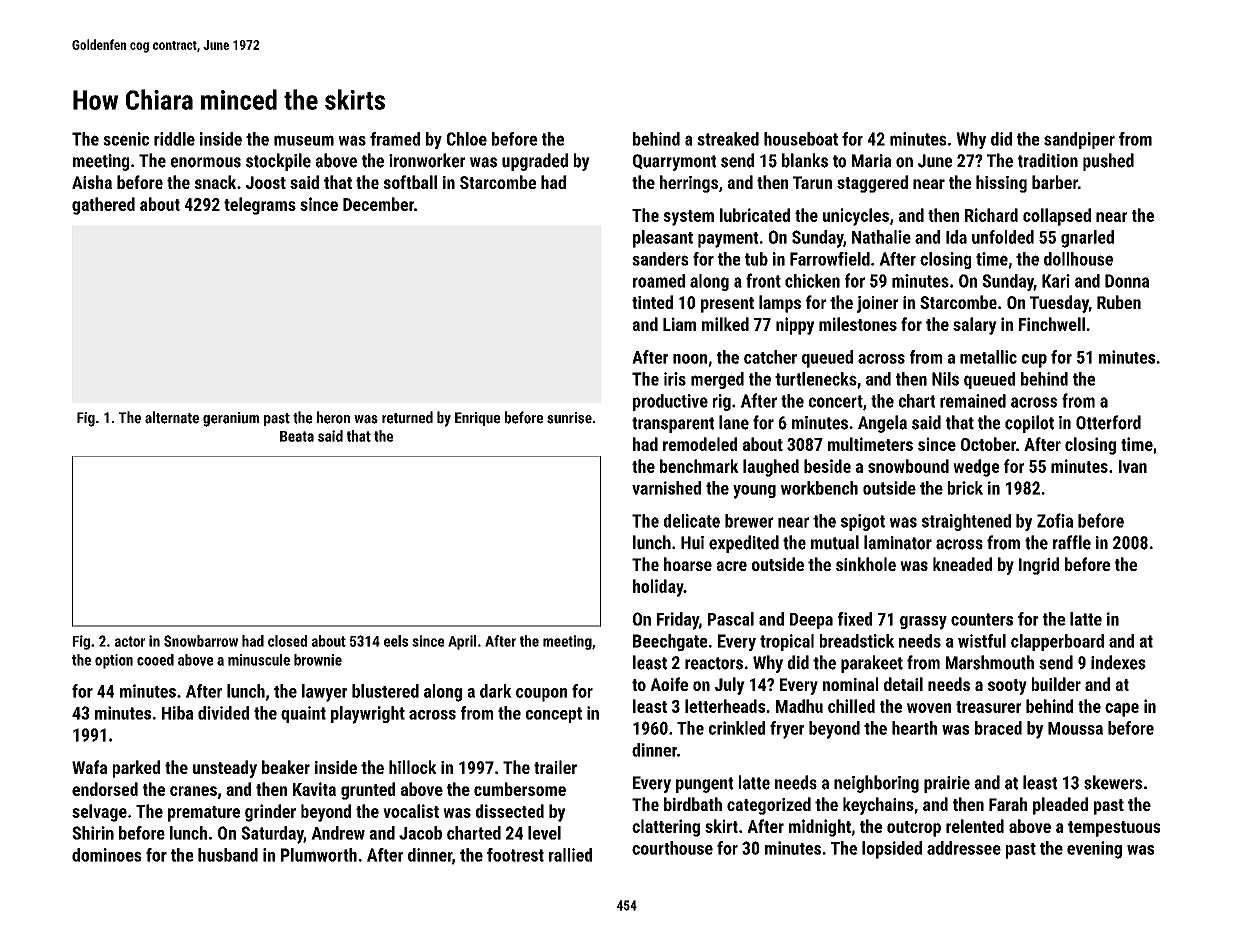 Image resolution: width=1233 pixels, height=952 pixels. Describe the element at coordinates (462, 642) in the image. I see `April` at that location.
